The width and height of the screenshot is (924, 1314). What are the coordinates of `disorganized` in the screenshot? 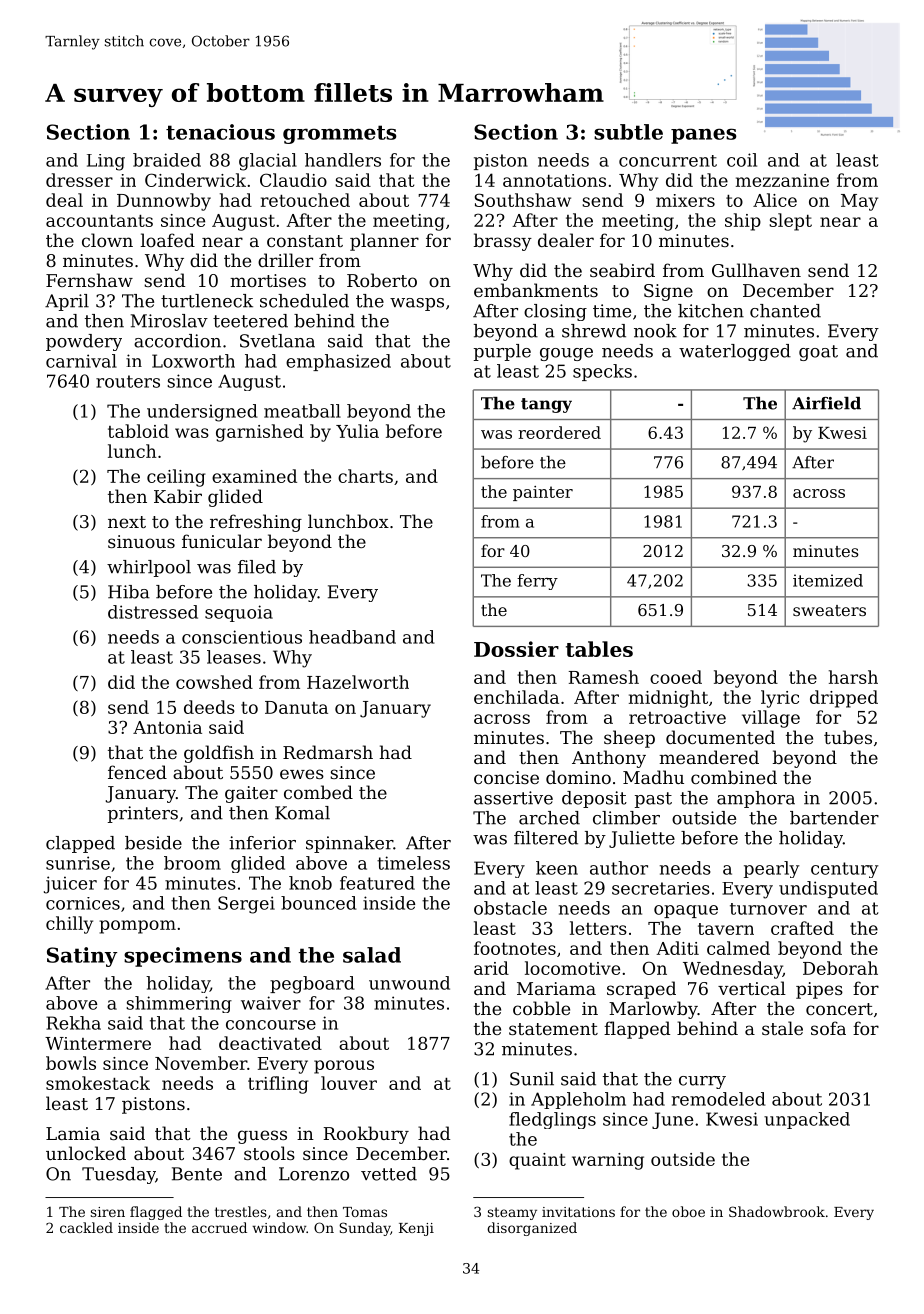 It's located at (532, 1229).
